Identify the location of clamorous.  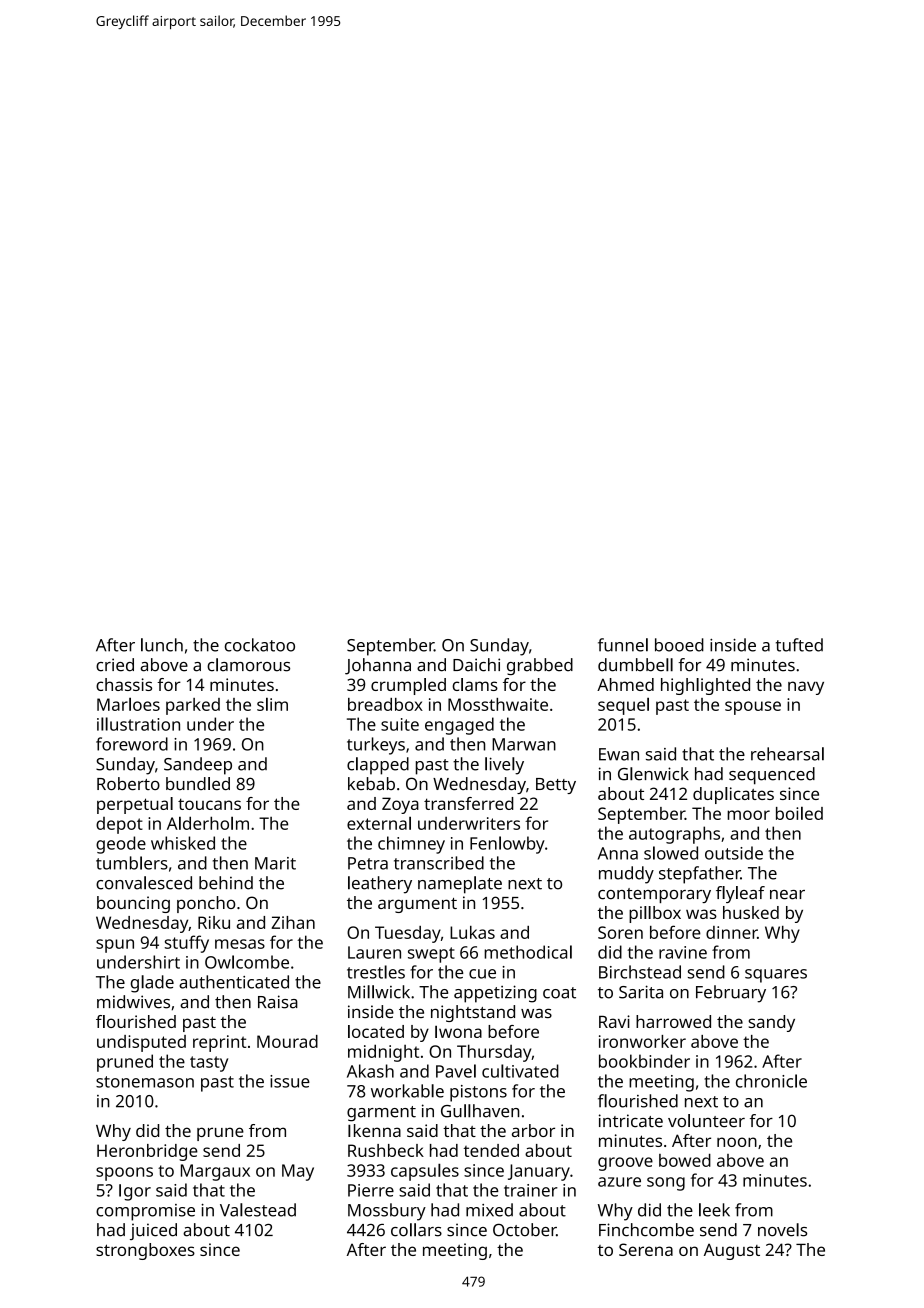
(248, 665).
